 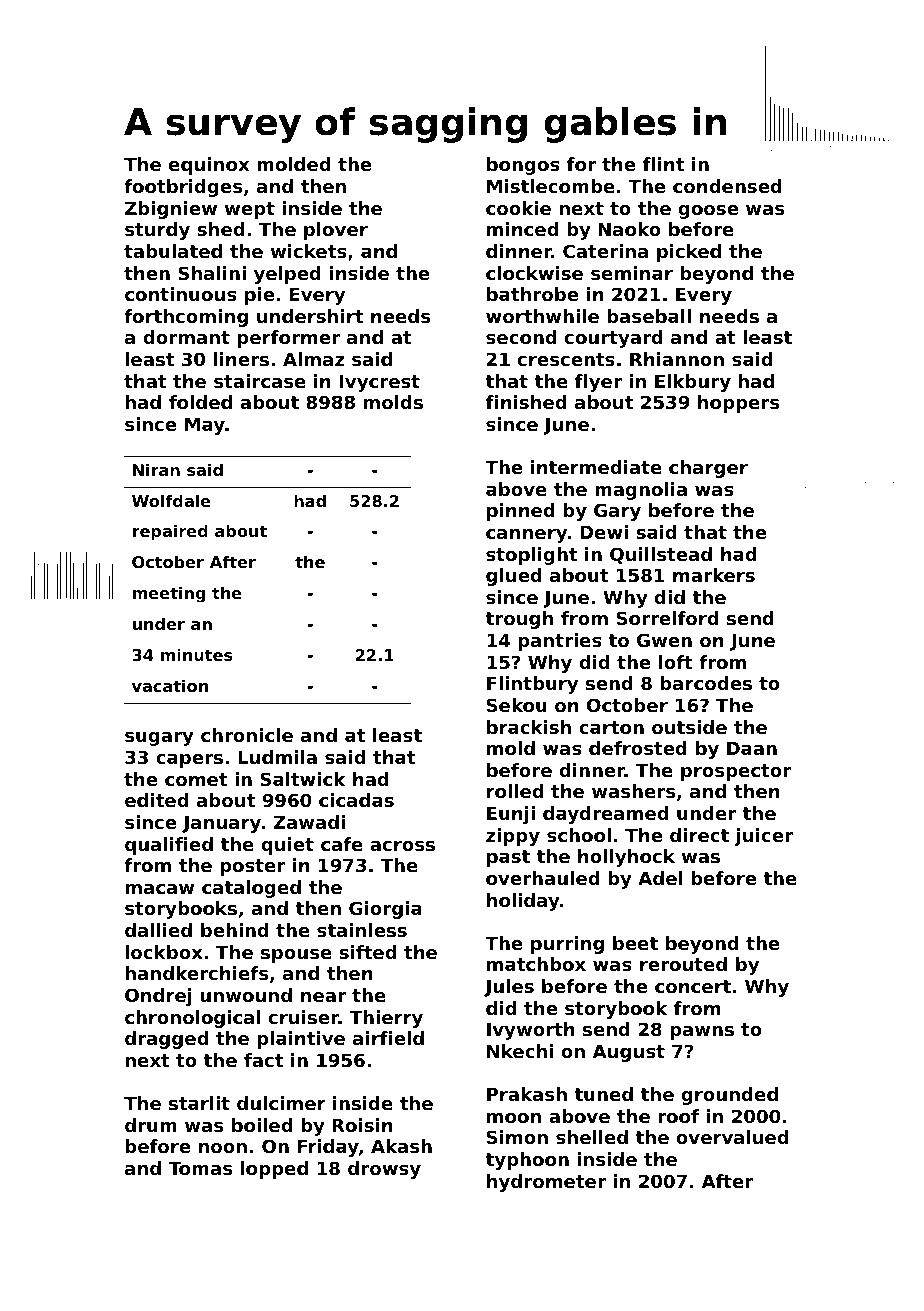 I want to click on Zbigniew, so click(x=171, y=210).
